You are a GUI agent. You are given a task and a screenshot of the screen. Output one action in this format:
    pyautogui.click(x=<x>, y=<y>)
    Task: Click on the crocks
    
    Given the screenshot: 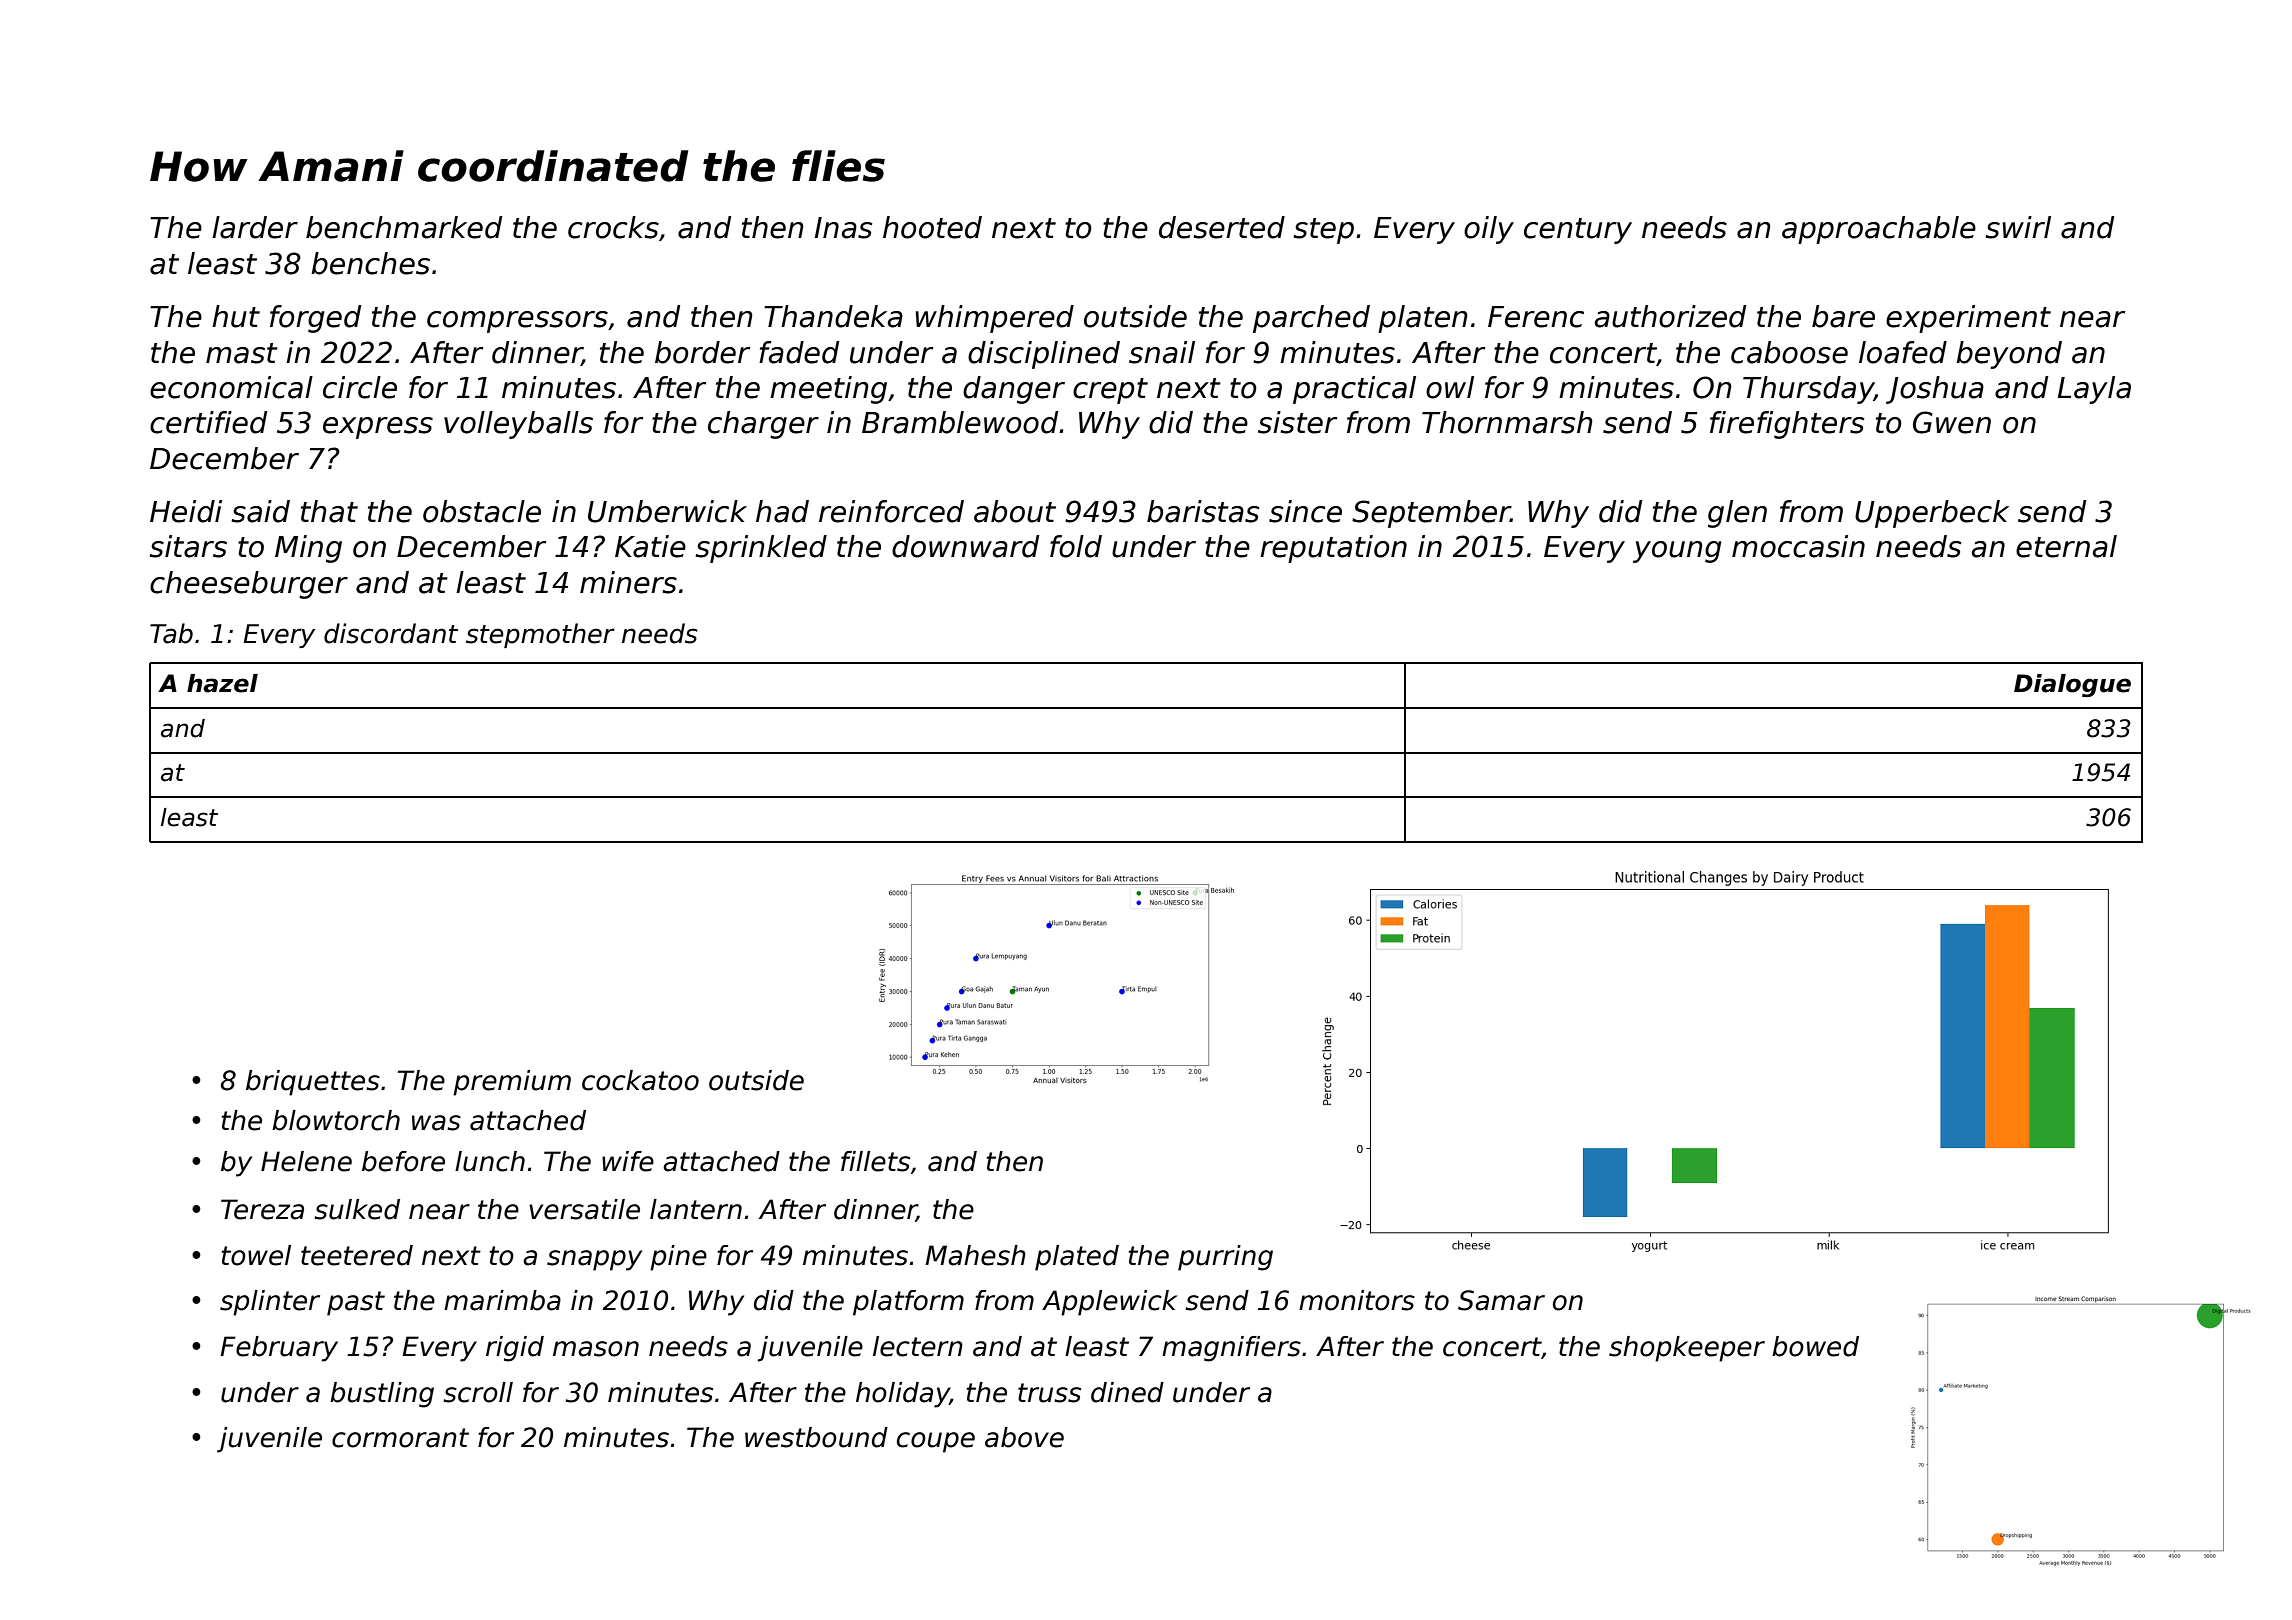 What is the action you would take?
    pyautogui.click(x=613, y=227)
